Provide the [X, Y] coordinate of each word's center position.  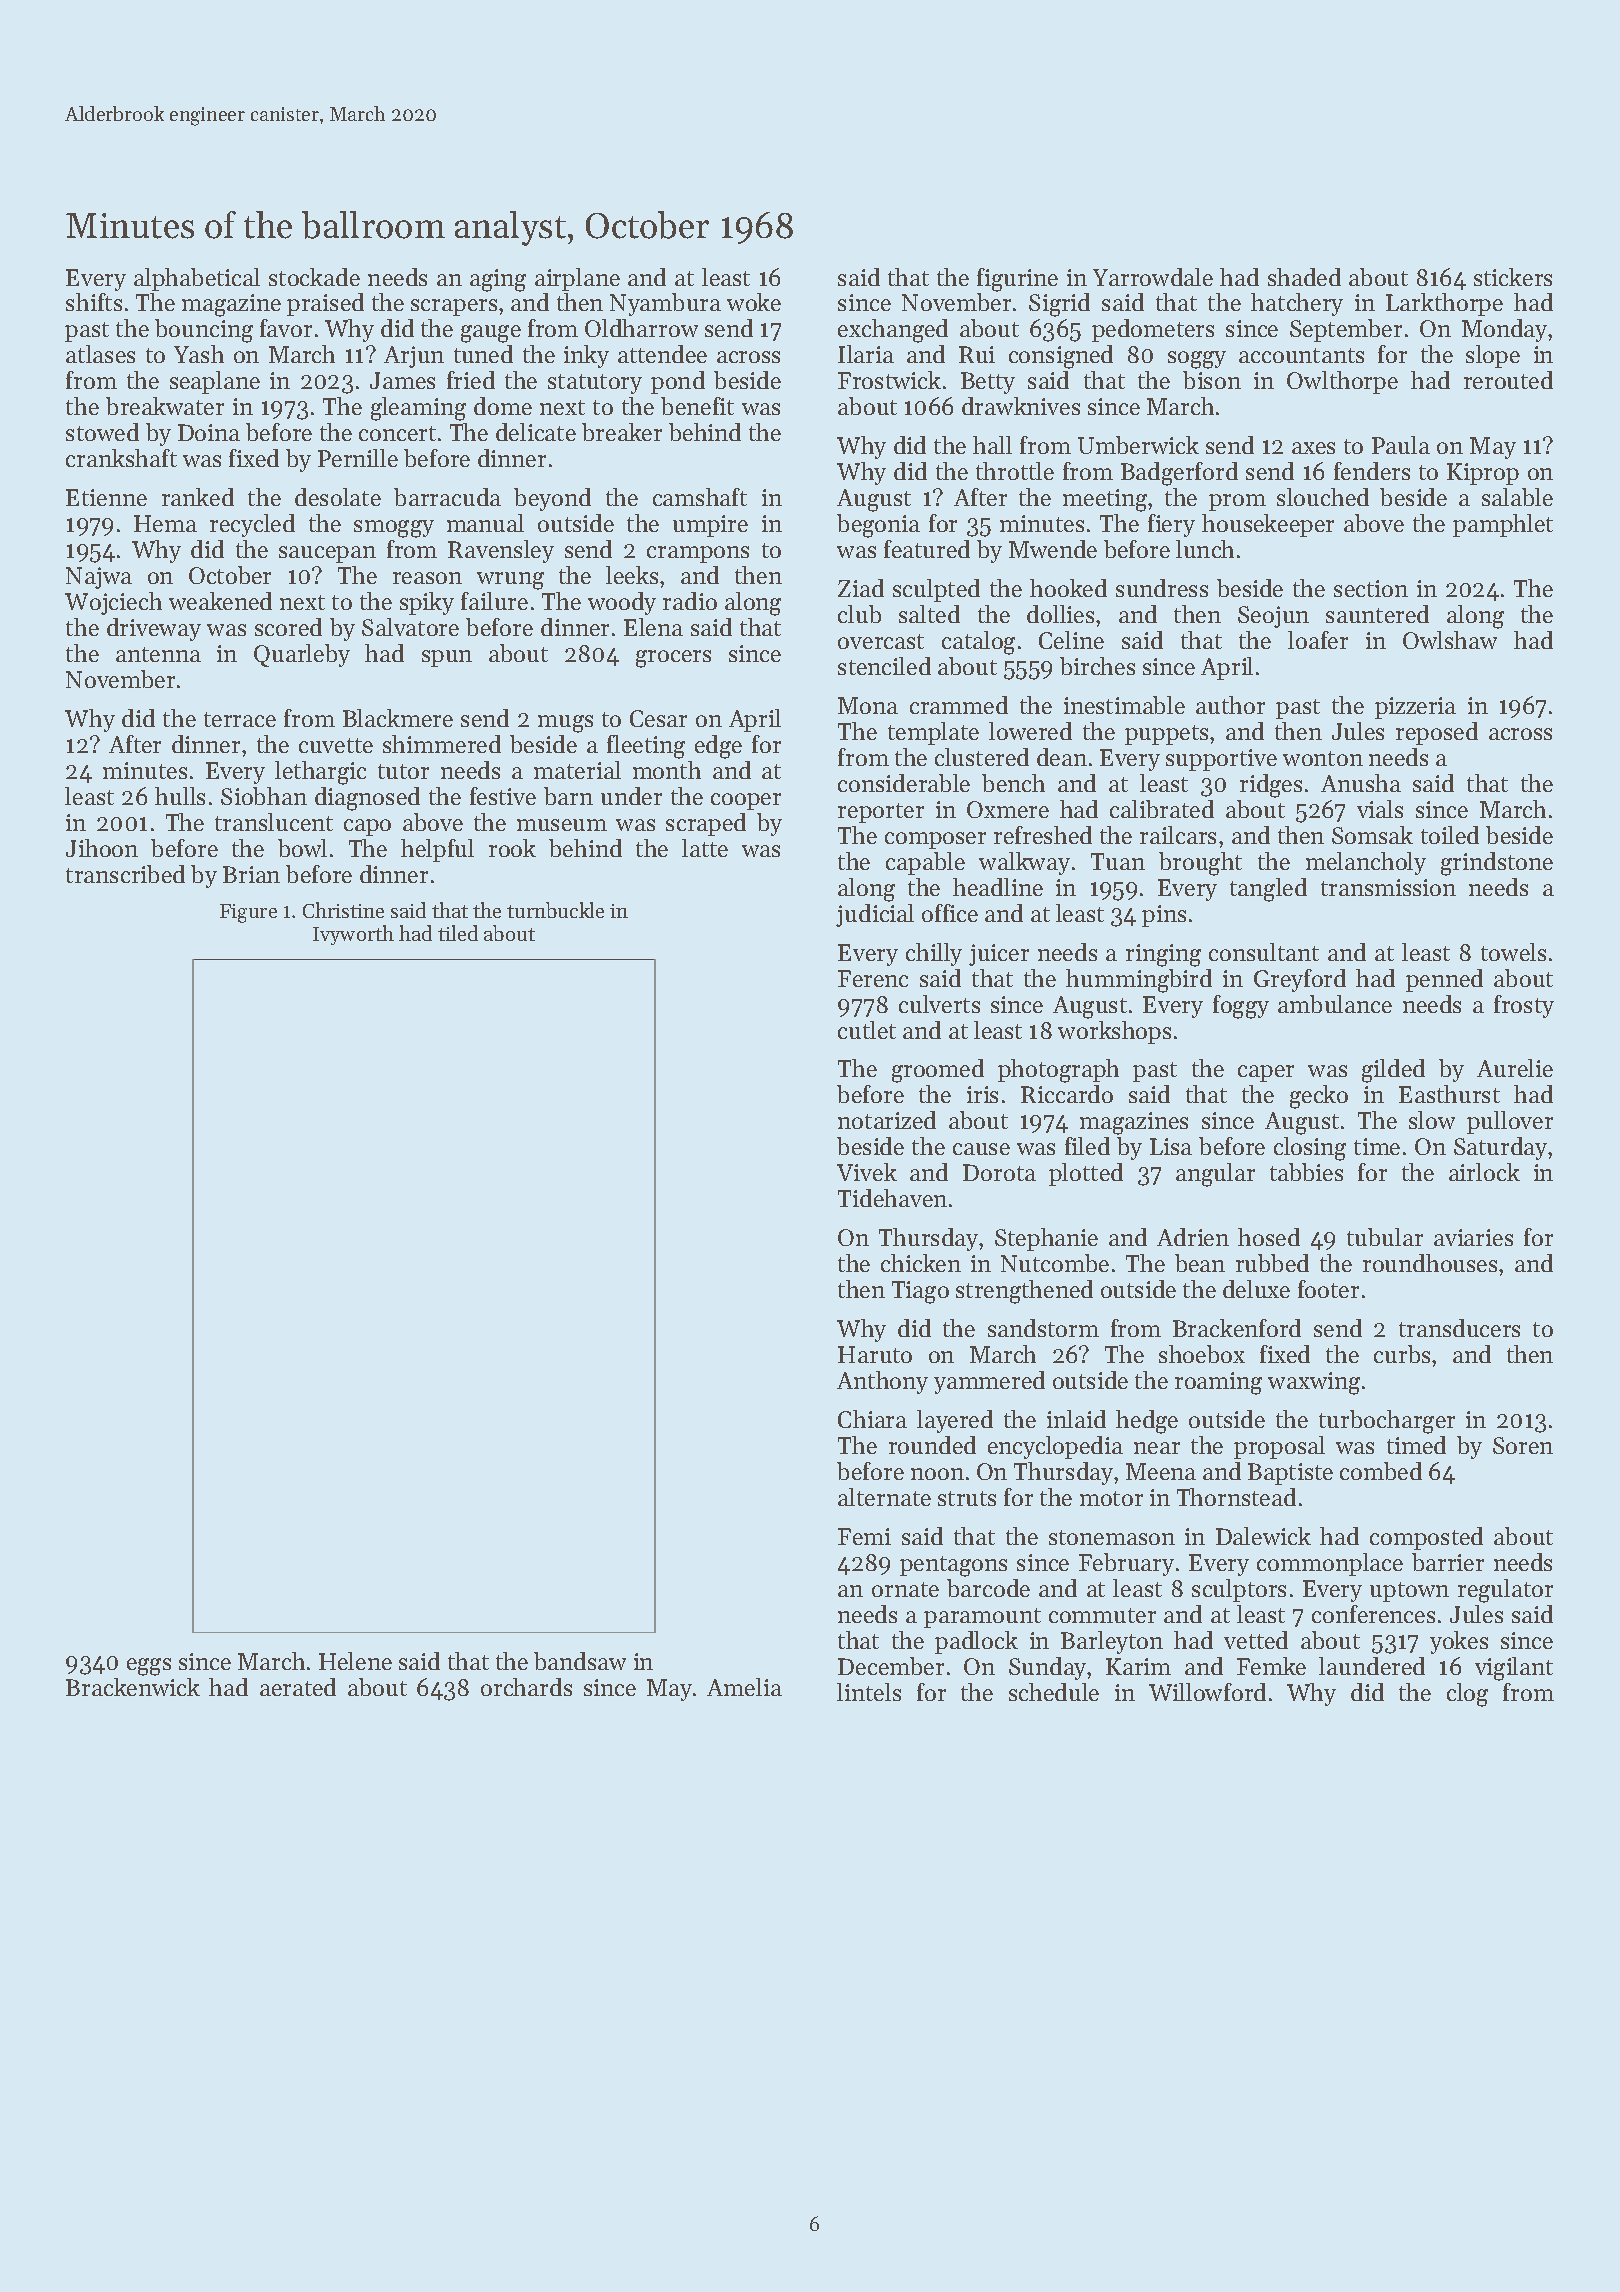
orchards [526, 1687]
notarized [887, 1120]
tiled [458, 933]
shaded [1304, 277]
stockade [314, 277]
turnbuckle [555, 910]
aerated [298, 1687]
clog [1467, 1695]
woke [754, 302]
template [933, 733]
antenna [158, 654]
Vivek [867, 1172]
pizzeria [1415, 708]
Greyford [1300, 980]
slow [1432, 1120]
